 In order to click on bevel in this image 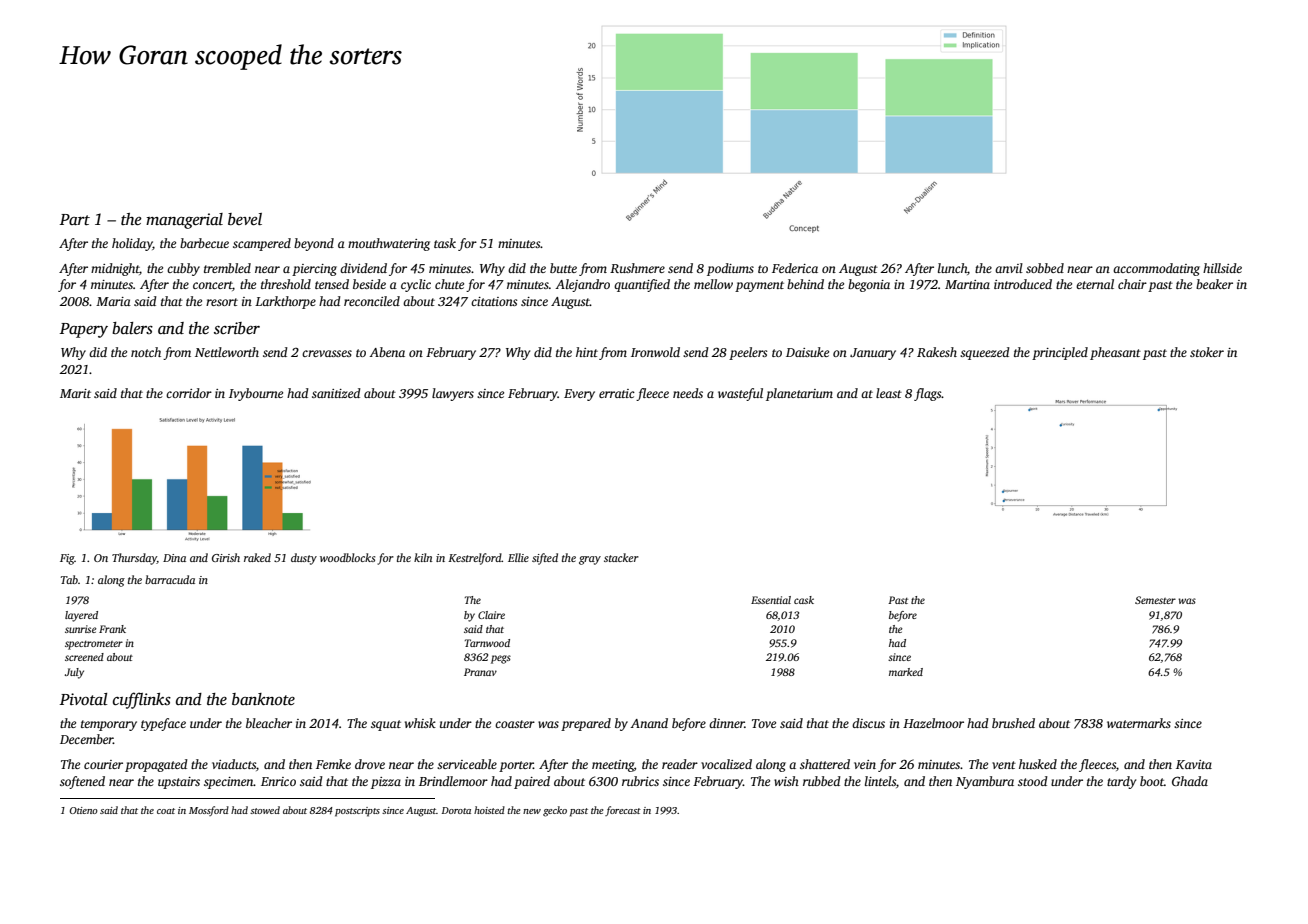, I will do `click(245, 219)`.
